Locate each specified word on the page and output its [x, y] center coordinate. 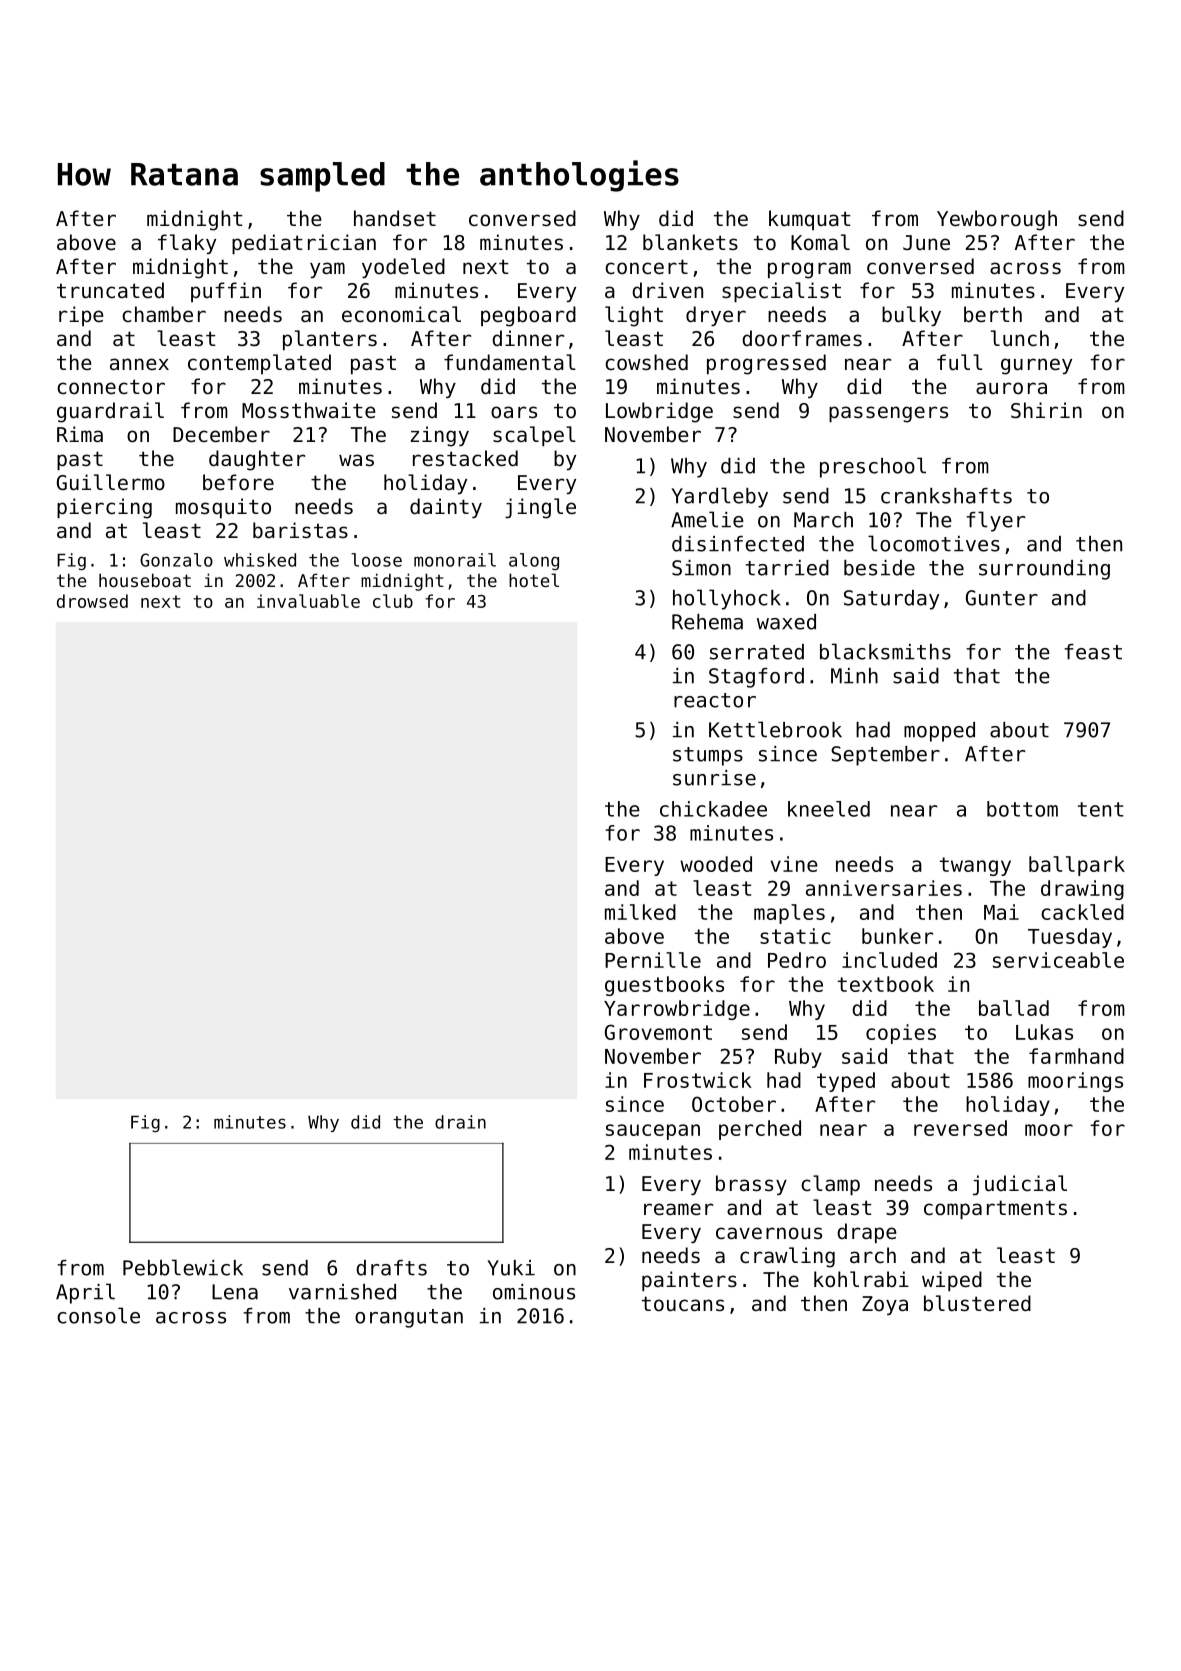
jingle [540, 508]
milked [640, 912]
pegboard [528, 316]
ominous [534, 1292]
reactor [715, 700]
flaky [187, 244]
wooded [716, 864]
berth [993, 314]
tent [1100, 809]
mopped [939, 732]
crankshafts [946, 496]
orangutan [409, 1318]
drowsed [92, 601]
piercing [104, 508]
